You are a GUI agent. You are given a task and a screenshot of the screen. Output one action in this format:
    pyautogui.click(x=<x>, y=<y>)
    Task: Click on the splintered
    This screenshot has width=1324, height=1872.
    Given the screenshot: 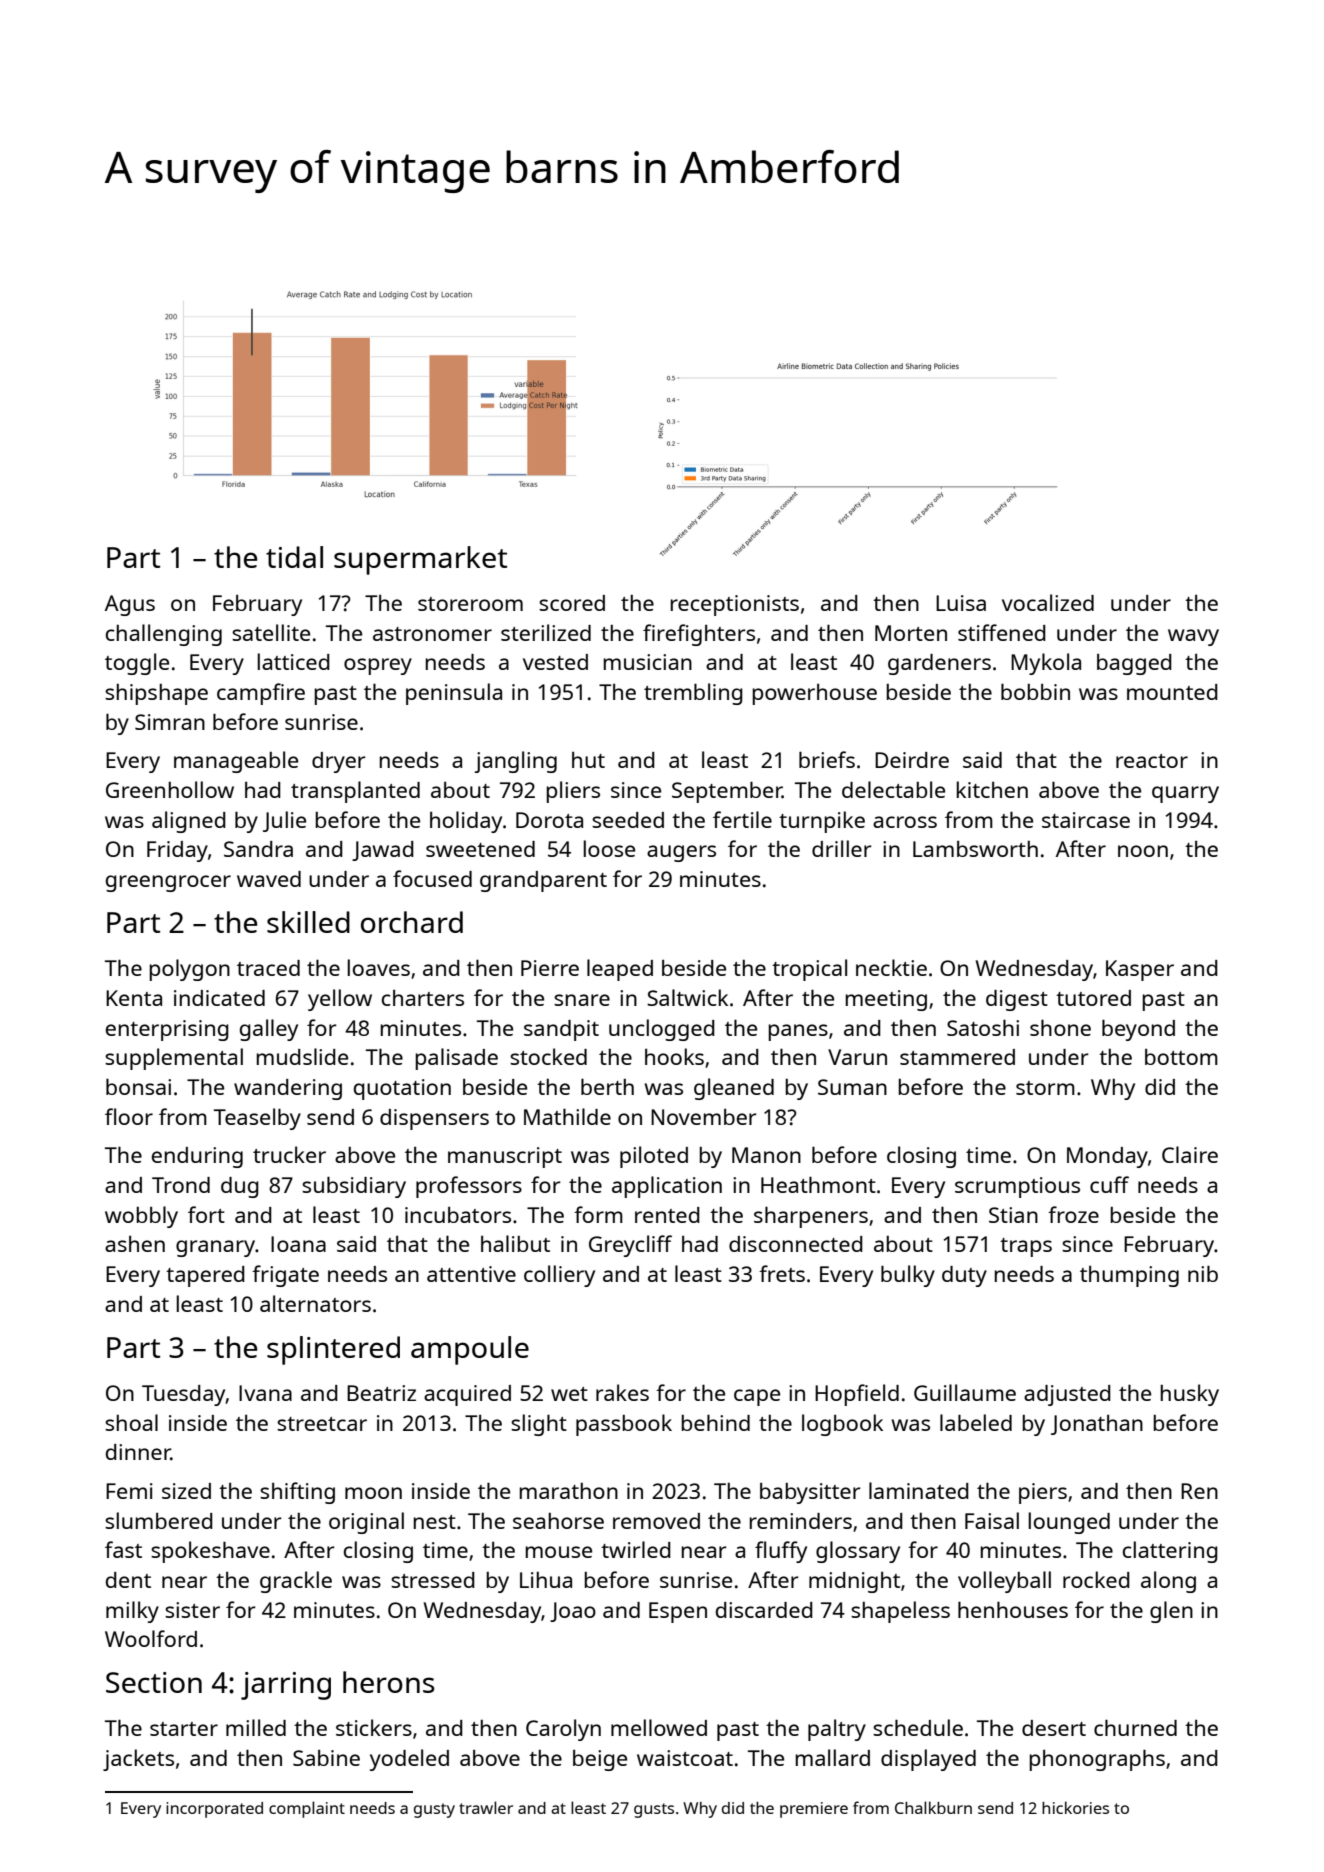 What is the action you would take?
    pyautogui.click(x=333, y=1350)
